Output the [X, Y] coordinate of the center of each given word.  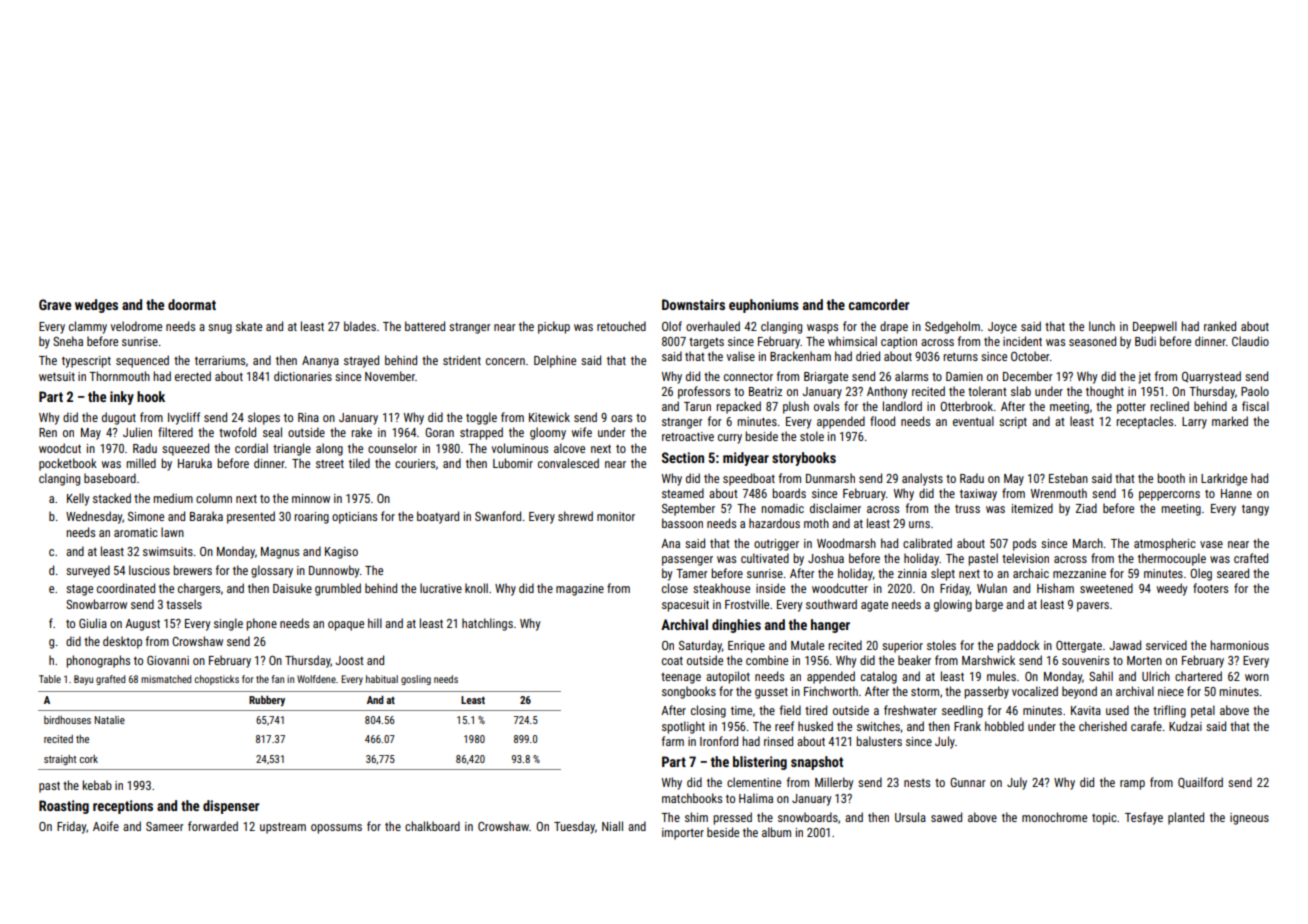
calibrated [927, 543]
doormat [192, 304]
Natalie [110, 720]
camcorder [879, 304]
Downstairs [693, 304]
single [228, 624]
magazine [580, 590]
